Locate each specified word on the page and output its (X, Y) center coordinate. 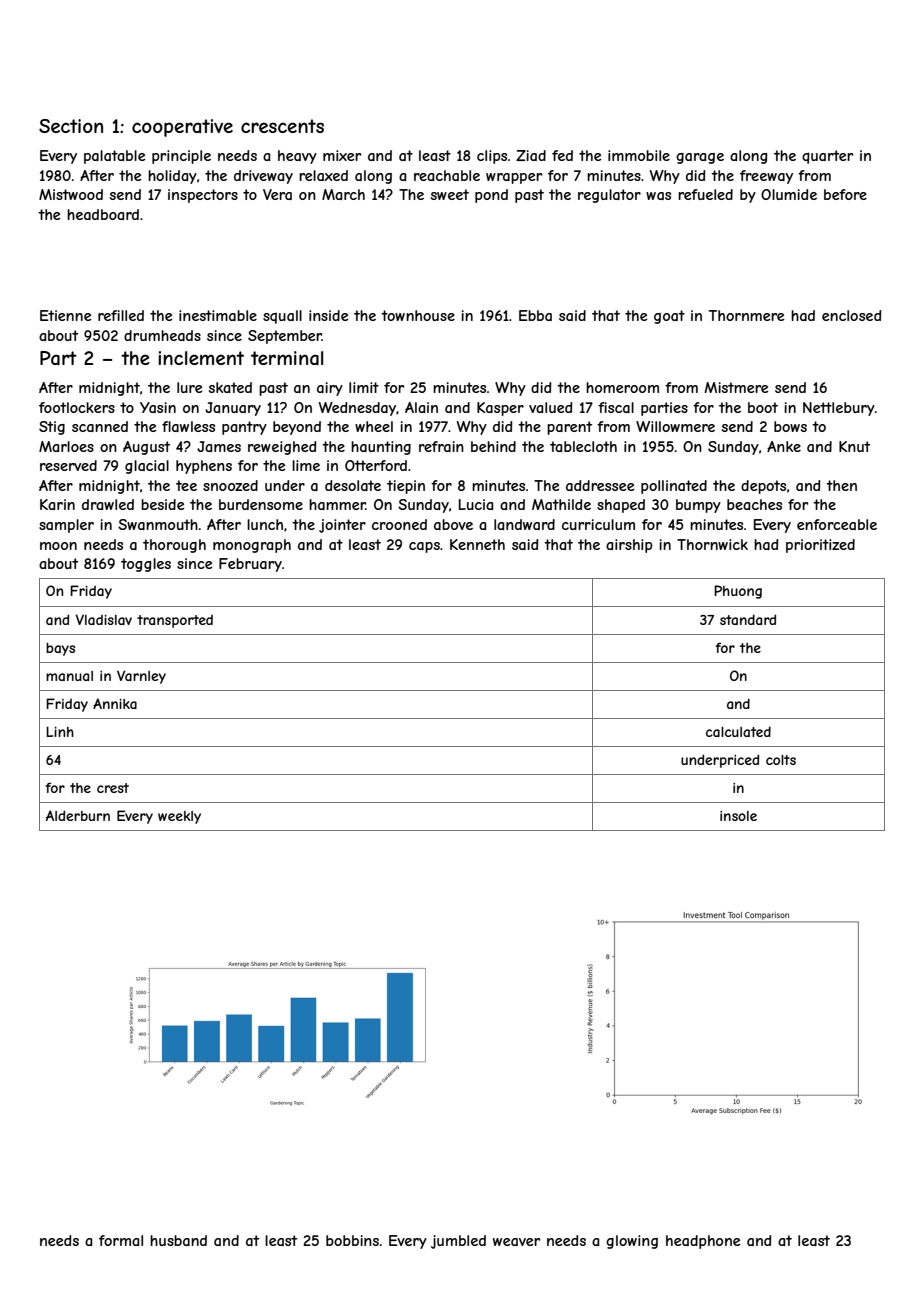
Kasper (500, 409)
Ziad (531, 155)
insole (738, 816)
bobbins (352, 1240)
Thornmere (747, 315)
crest (113, 788)
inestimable (218, 315)
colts (781, 760)
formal (121, 1240)
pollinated (674, 487)
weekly (179, 817)
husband (178, 1240)
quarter (827, 157)
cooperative (182, 128)
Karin (57, 504)
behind (493, 446)
